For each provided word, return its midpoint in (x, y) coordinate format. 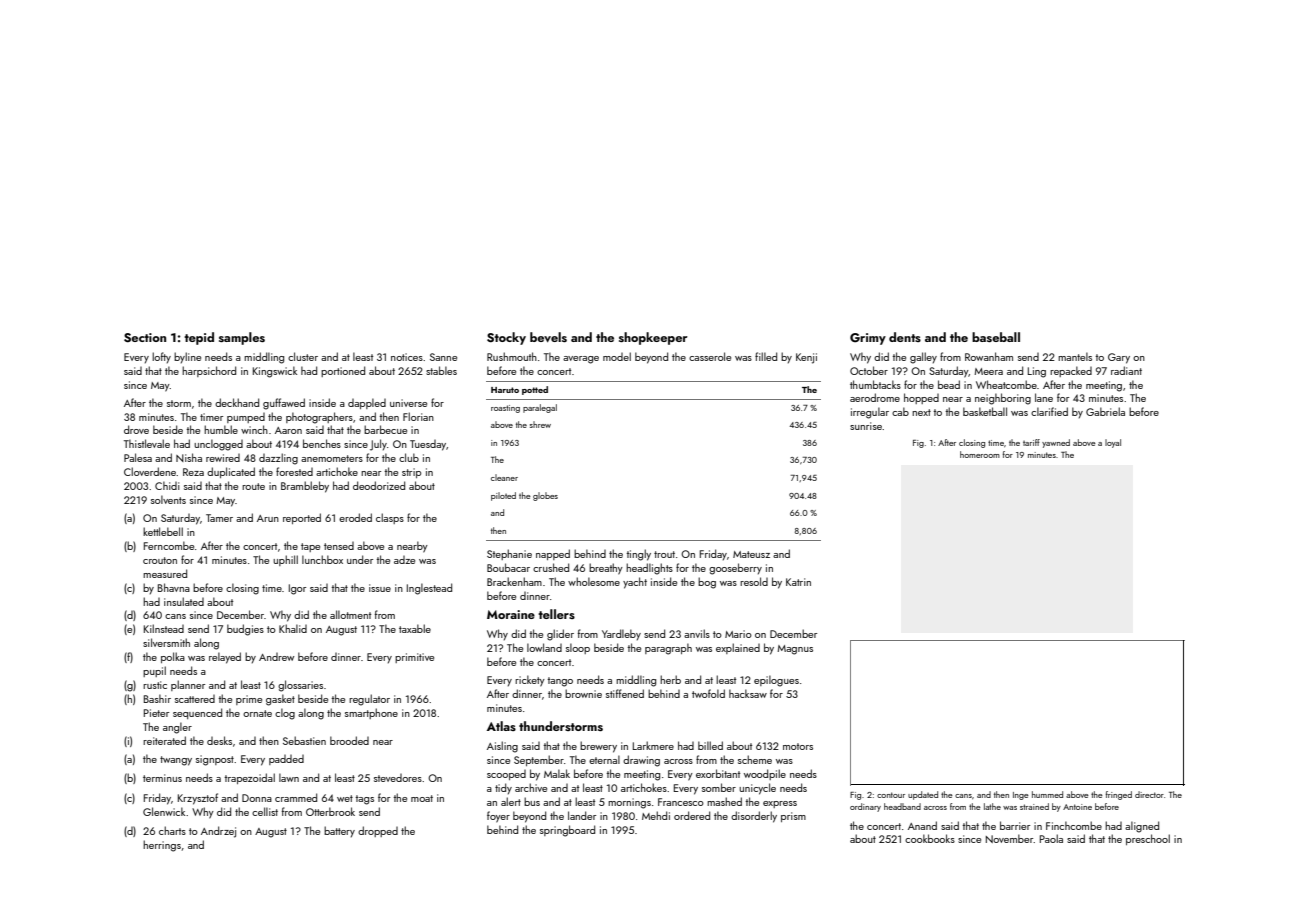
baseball (996, 337)
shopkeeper (653, 338)
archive (531, 787)
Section (145, 338)
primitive (414, 658)
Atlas (501, 726)
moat (422, 798)
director (1149, 794)
